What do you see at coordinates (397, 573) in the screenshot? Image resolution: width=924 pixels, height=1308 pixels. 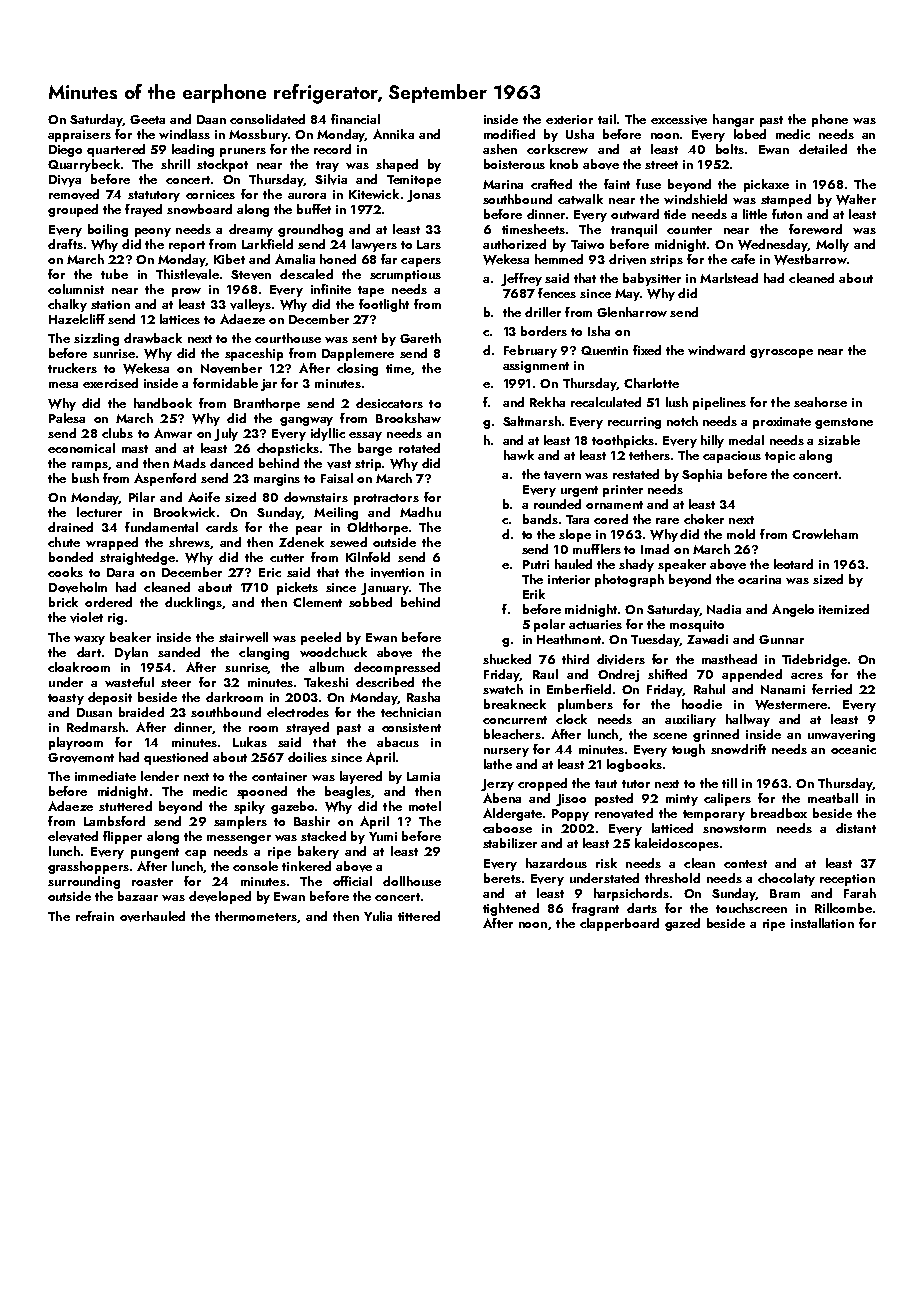 I see `invention` at bounding box center [397, 573].
